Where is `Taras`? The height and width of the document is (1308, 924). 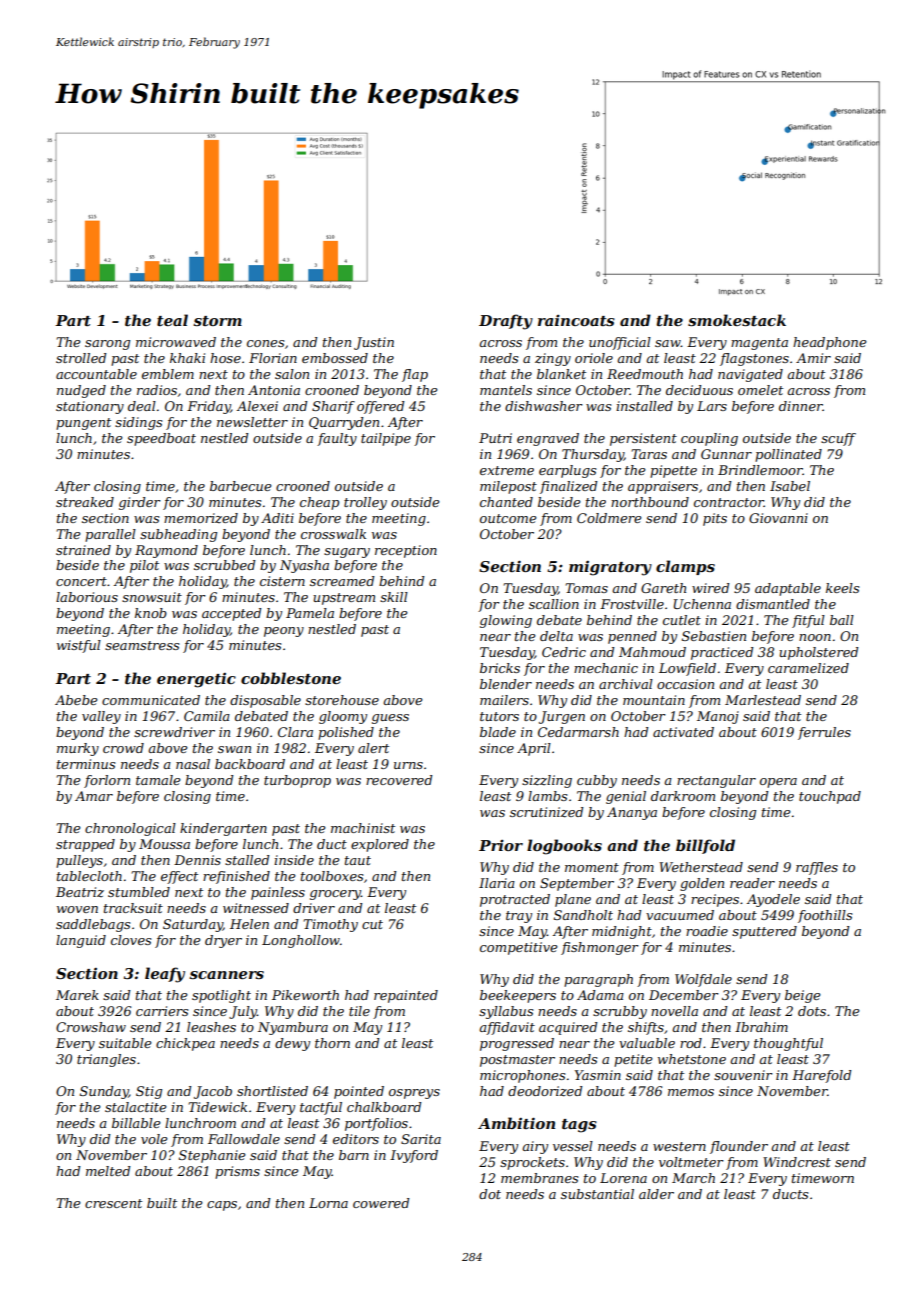 Taras is located at coordinates (649, 454).
